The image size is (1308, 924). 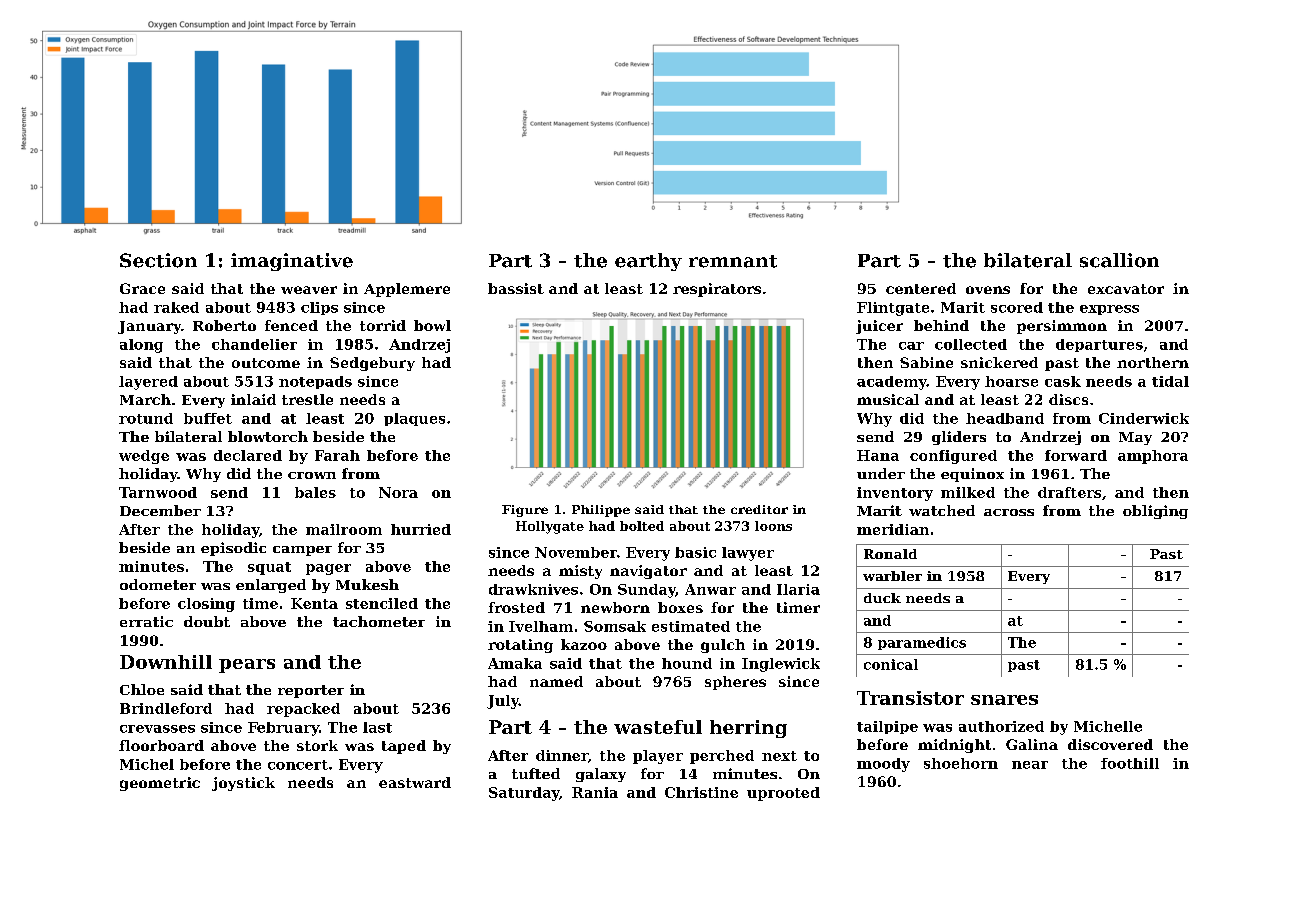 I want to click on Farah, so click(x=337, y=455).
